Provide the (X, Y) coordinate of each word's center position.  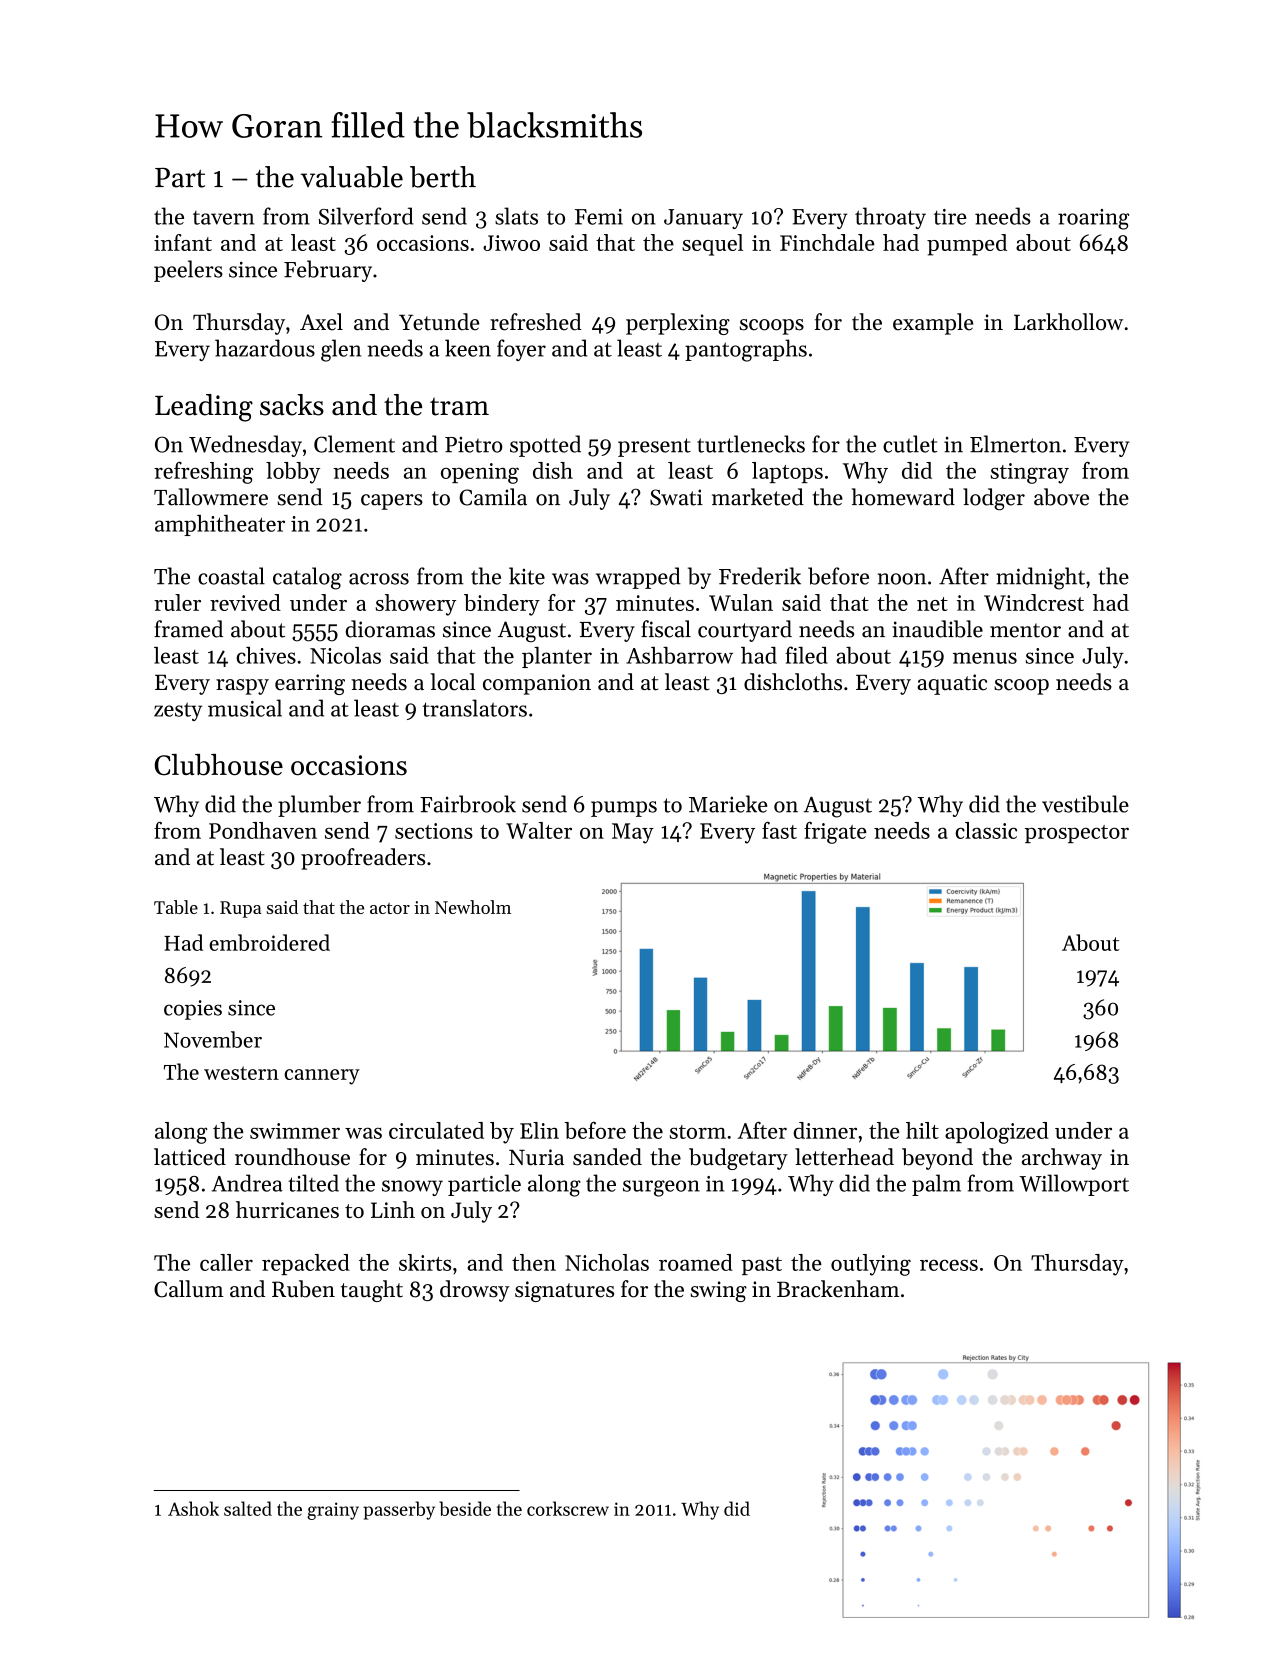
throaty (890, 218)
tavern (223, 218)
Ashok (193, 1508)
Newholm (473, 907)
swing (719, 1291)
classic (986, 830)
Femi (599, 217)
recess (949, 1265)
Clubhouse (219, 765)
